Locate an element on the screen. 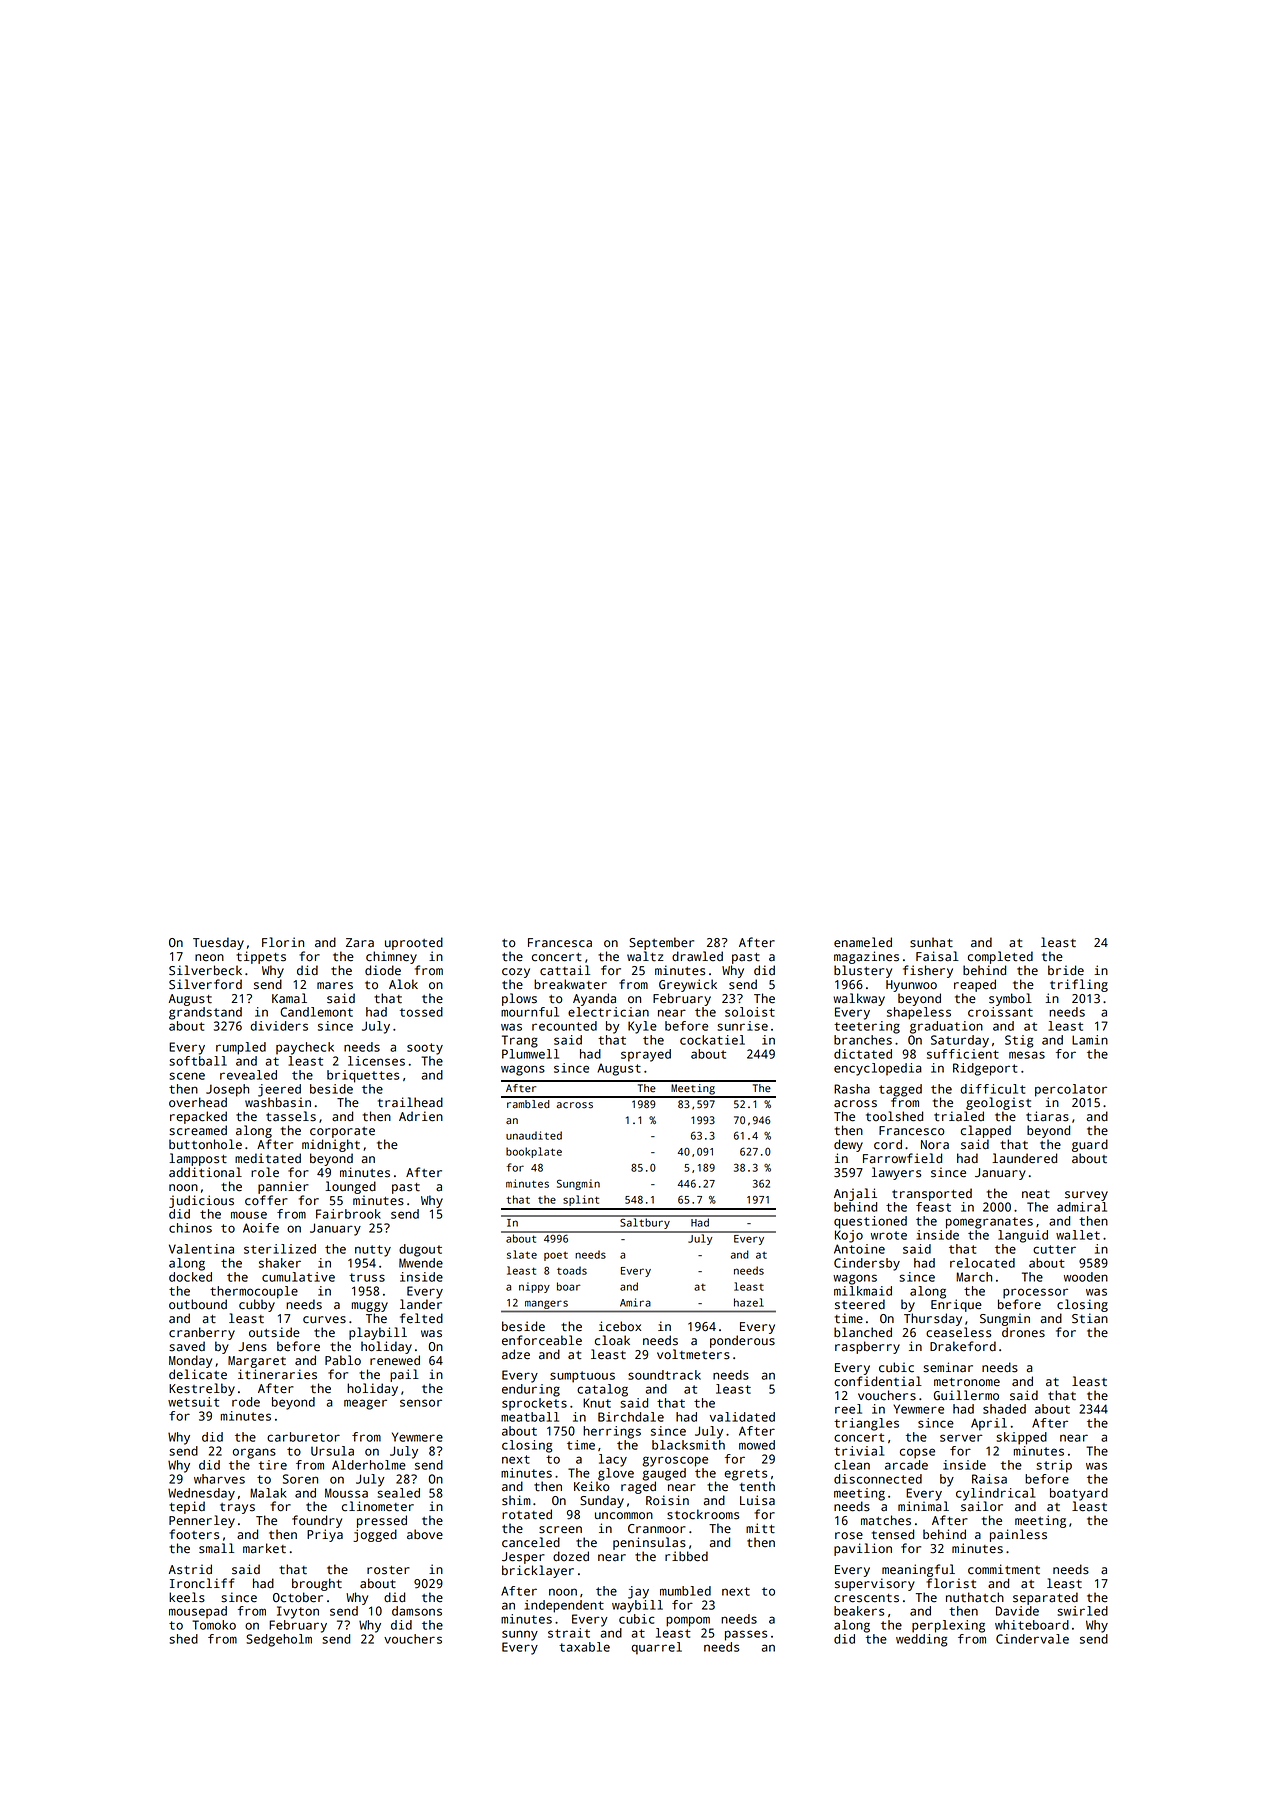 This screenshot has width=1277, height=1805. Francesca is located at coordinates (560, 943).
